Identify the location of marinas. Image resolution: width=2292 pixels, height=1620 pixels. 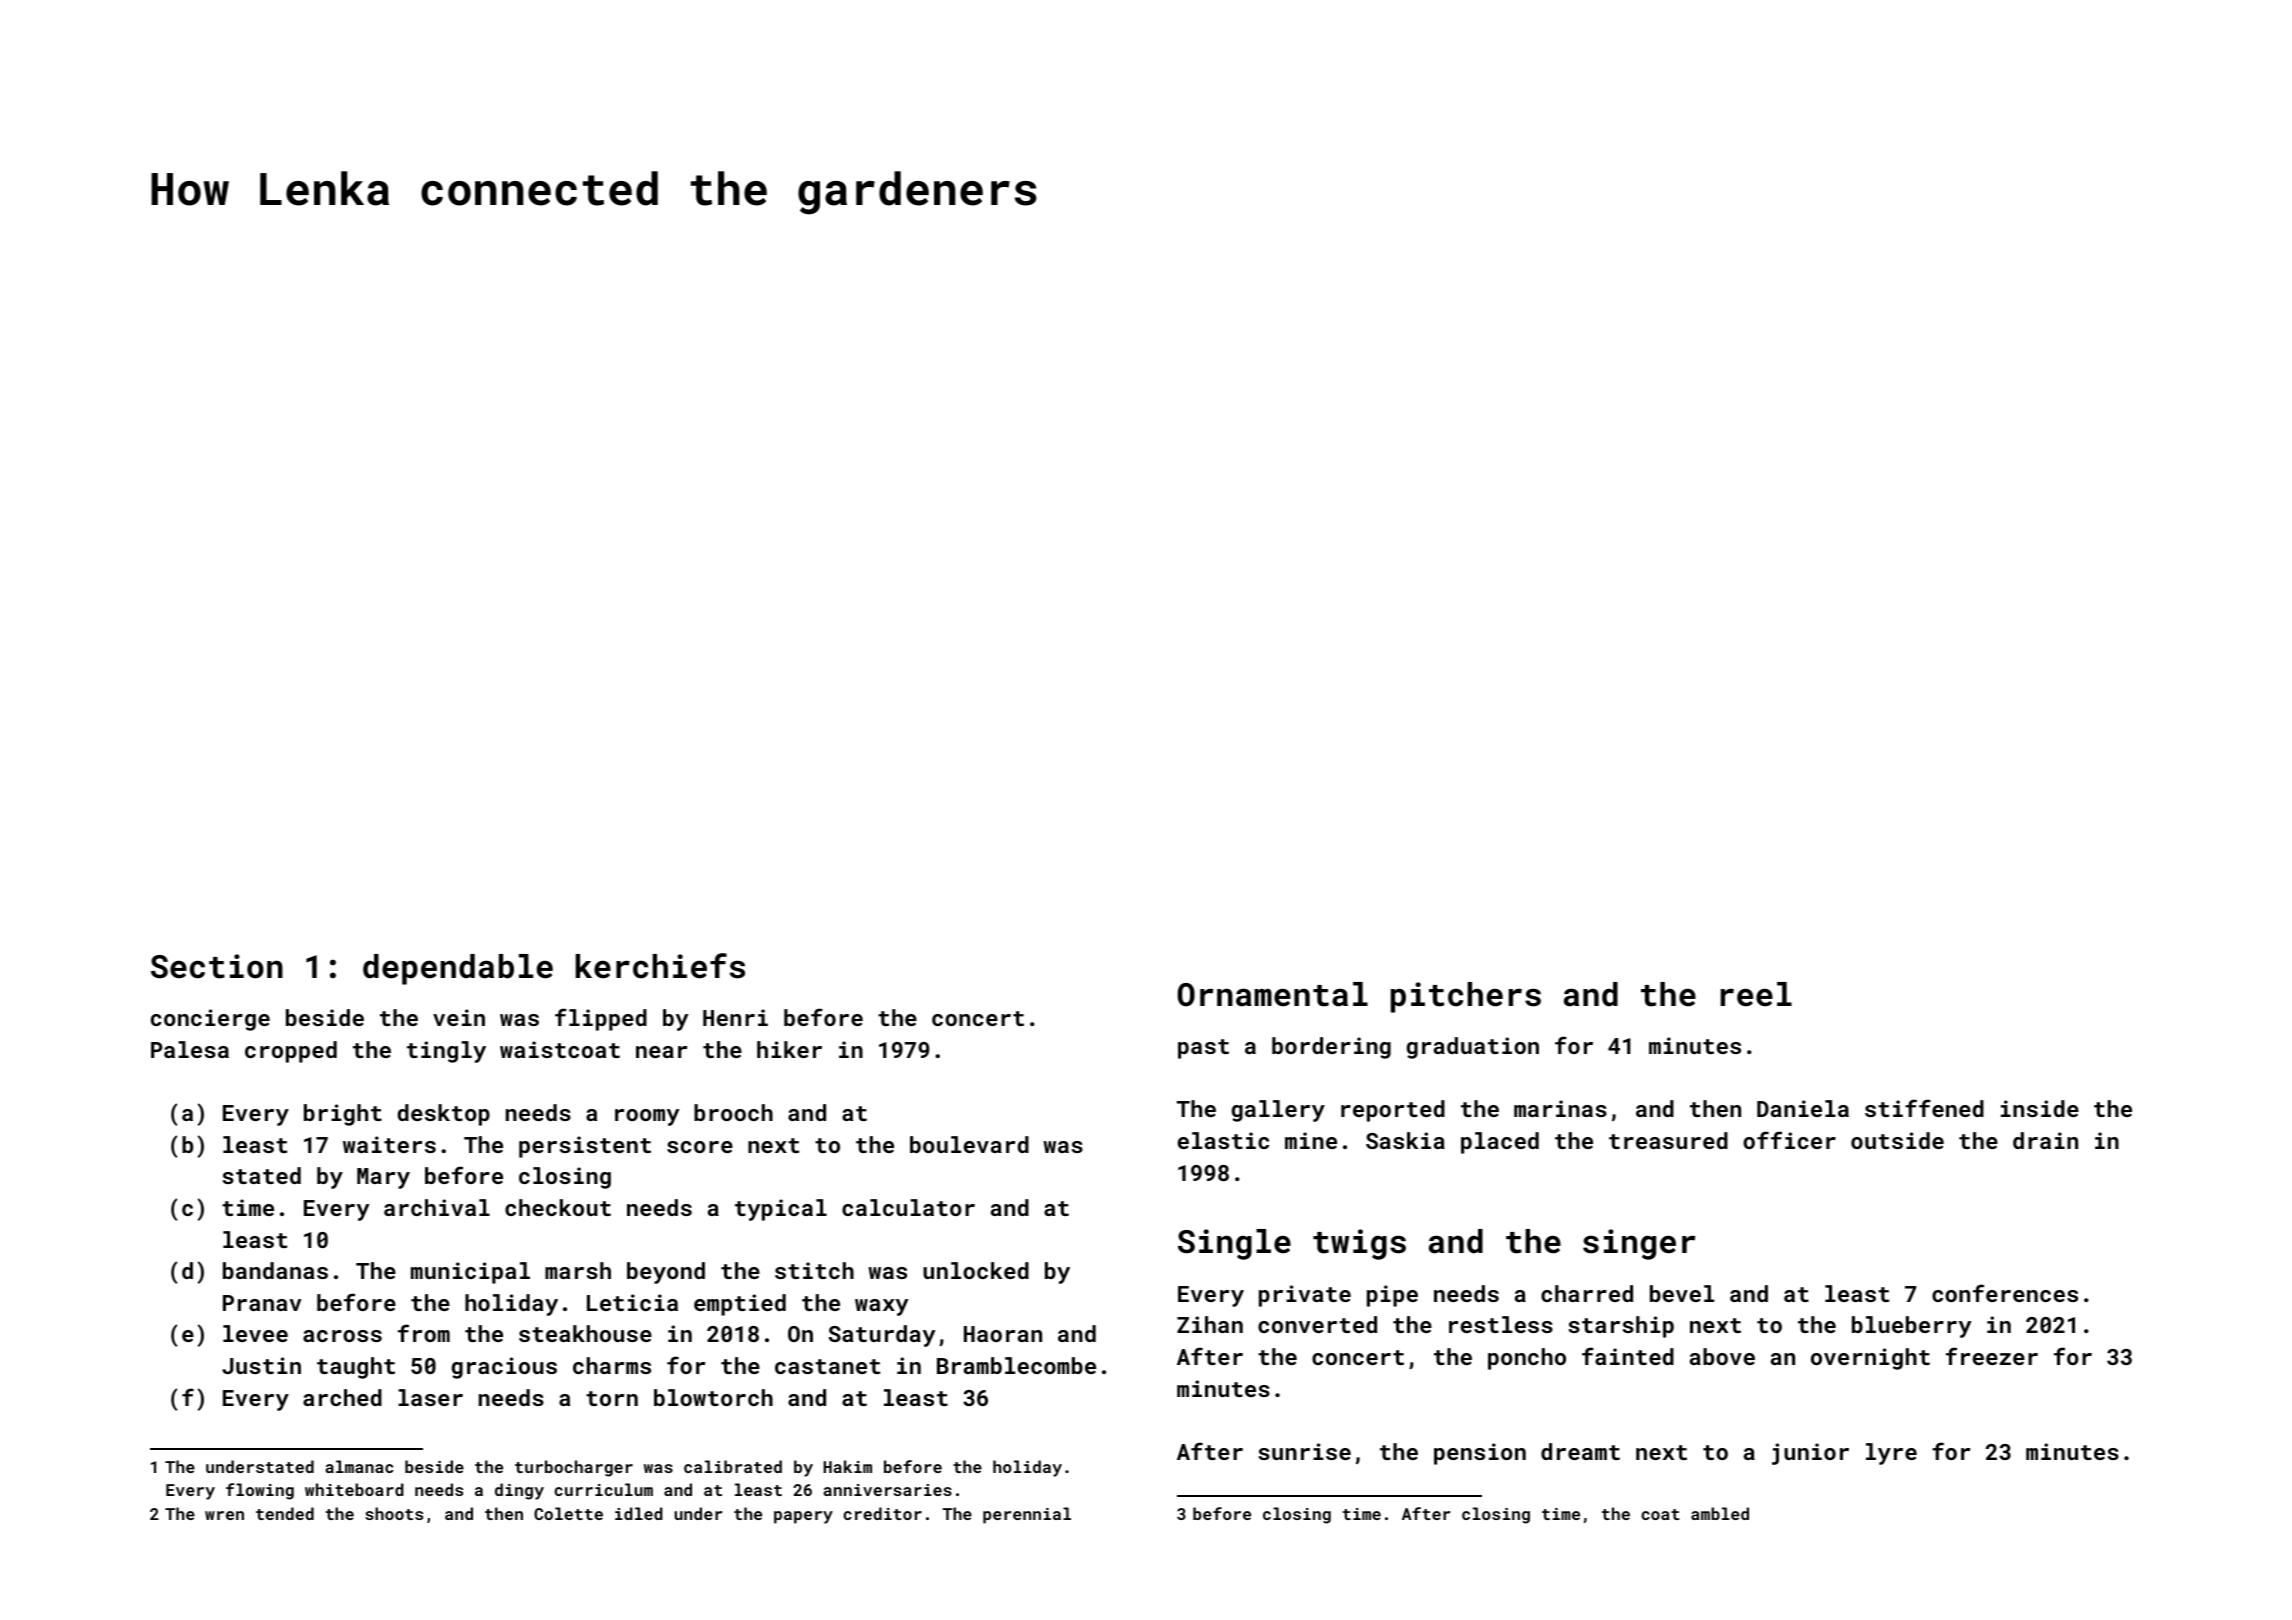
(1560, 1108).
